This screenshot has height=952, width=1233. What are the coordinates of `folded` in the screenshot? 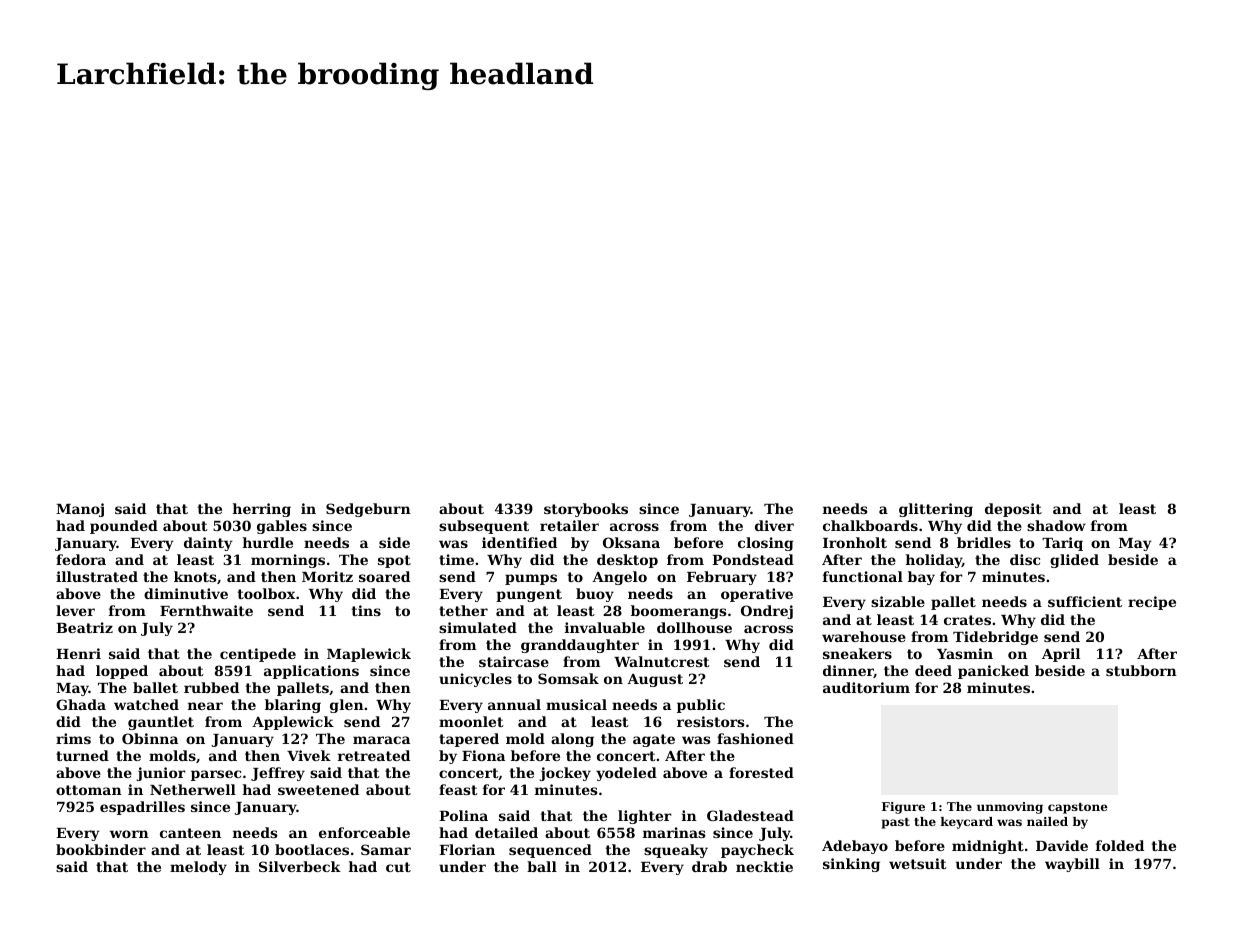 It's located at (1120, 845).
